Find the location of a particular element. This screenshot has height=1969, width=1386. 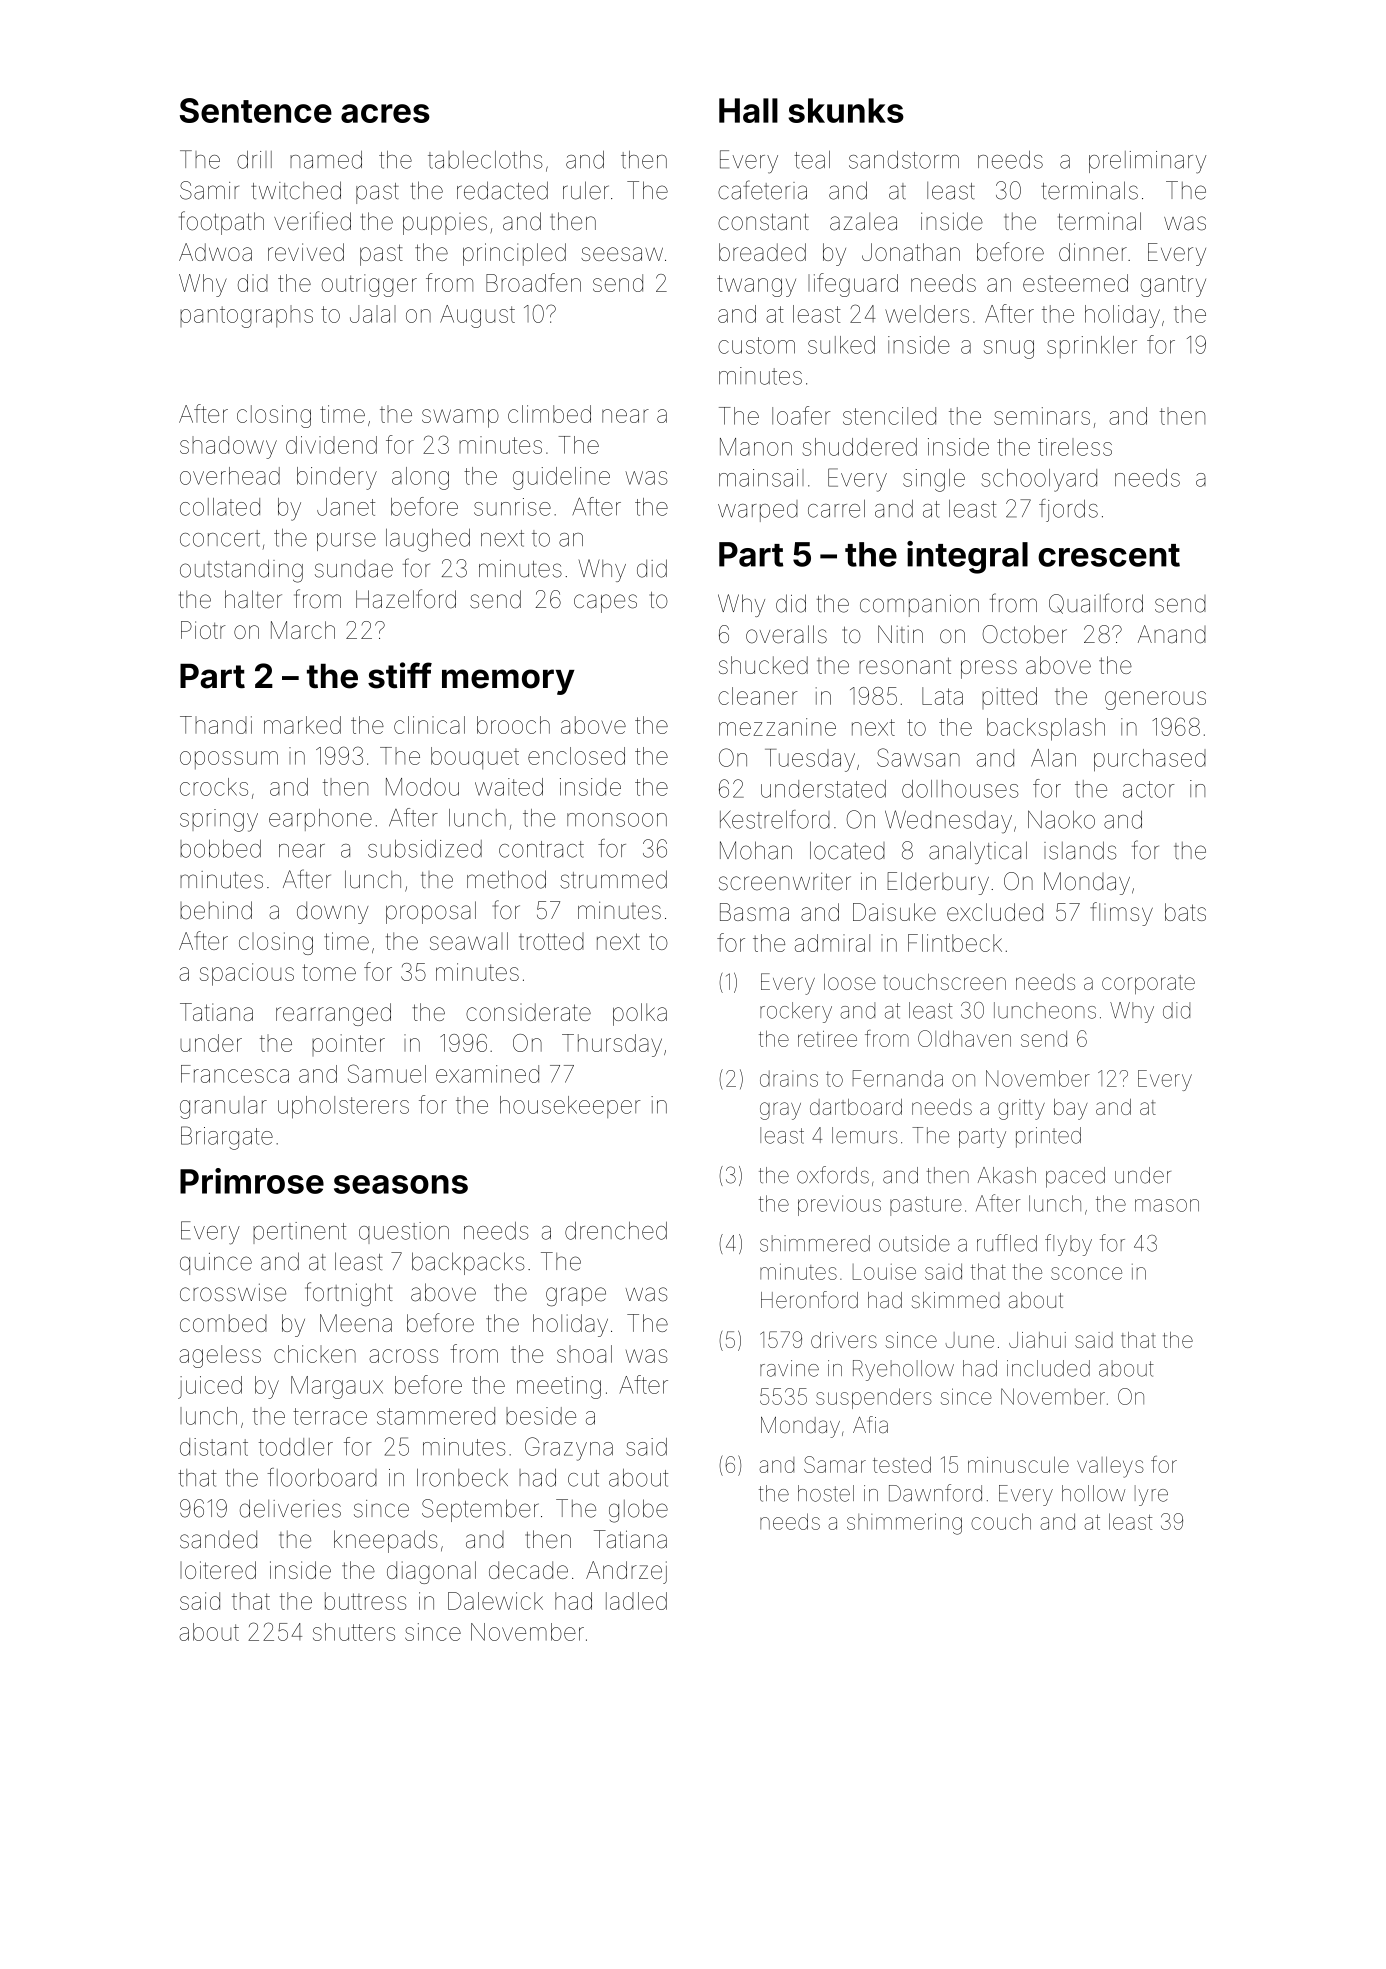

Broadfen is located at coordinates (533, 282).
